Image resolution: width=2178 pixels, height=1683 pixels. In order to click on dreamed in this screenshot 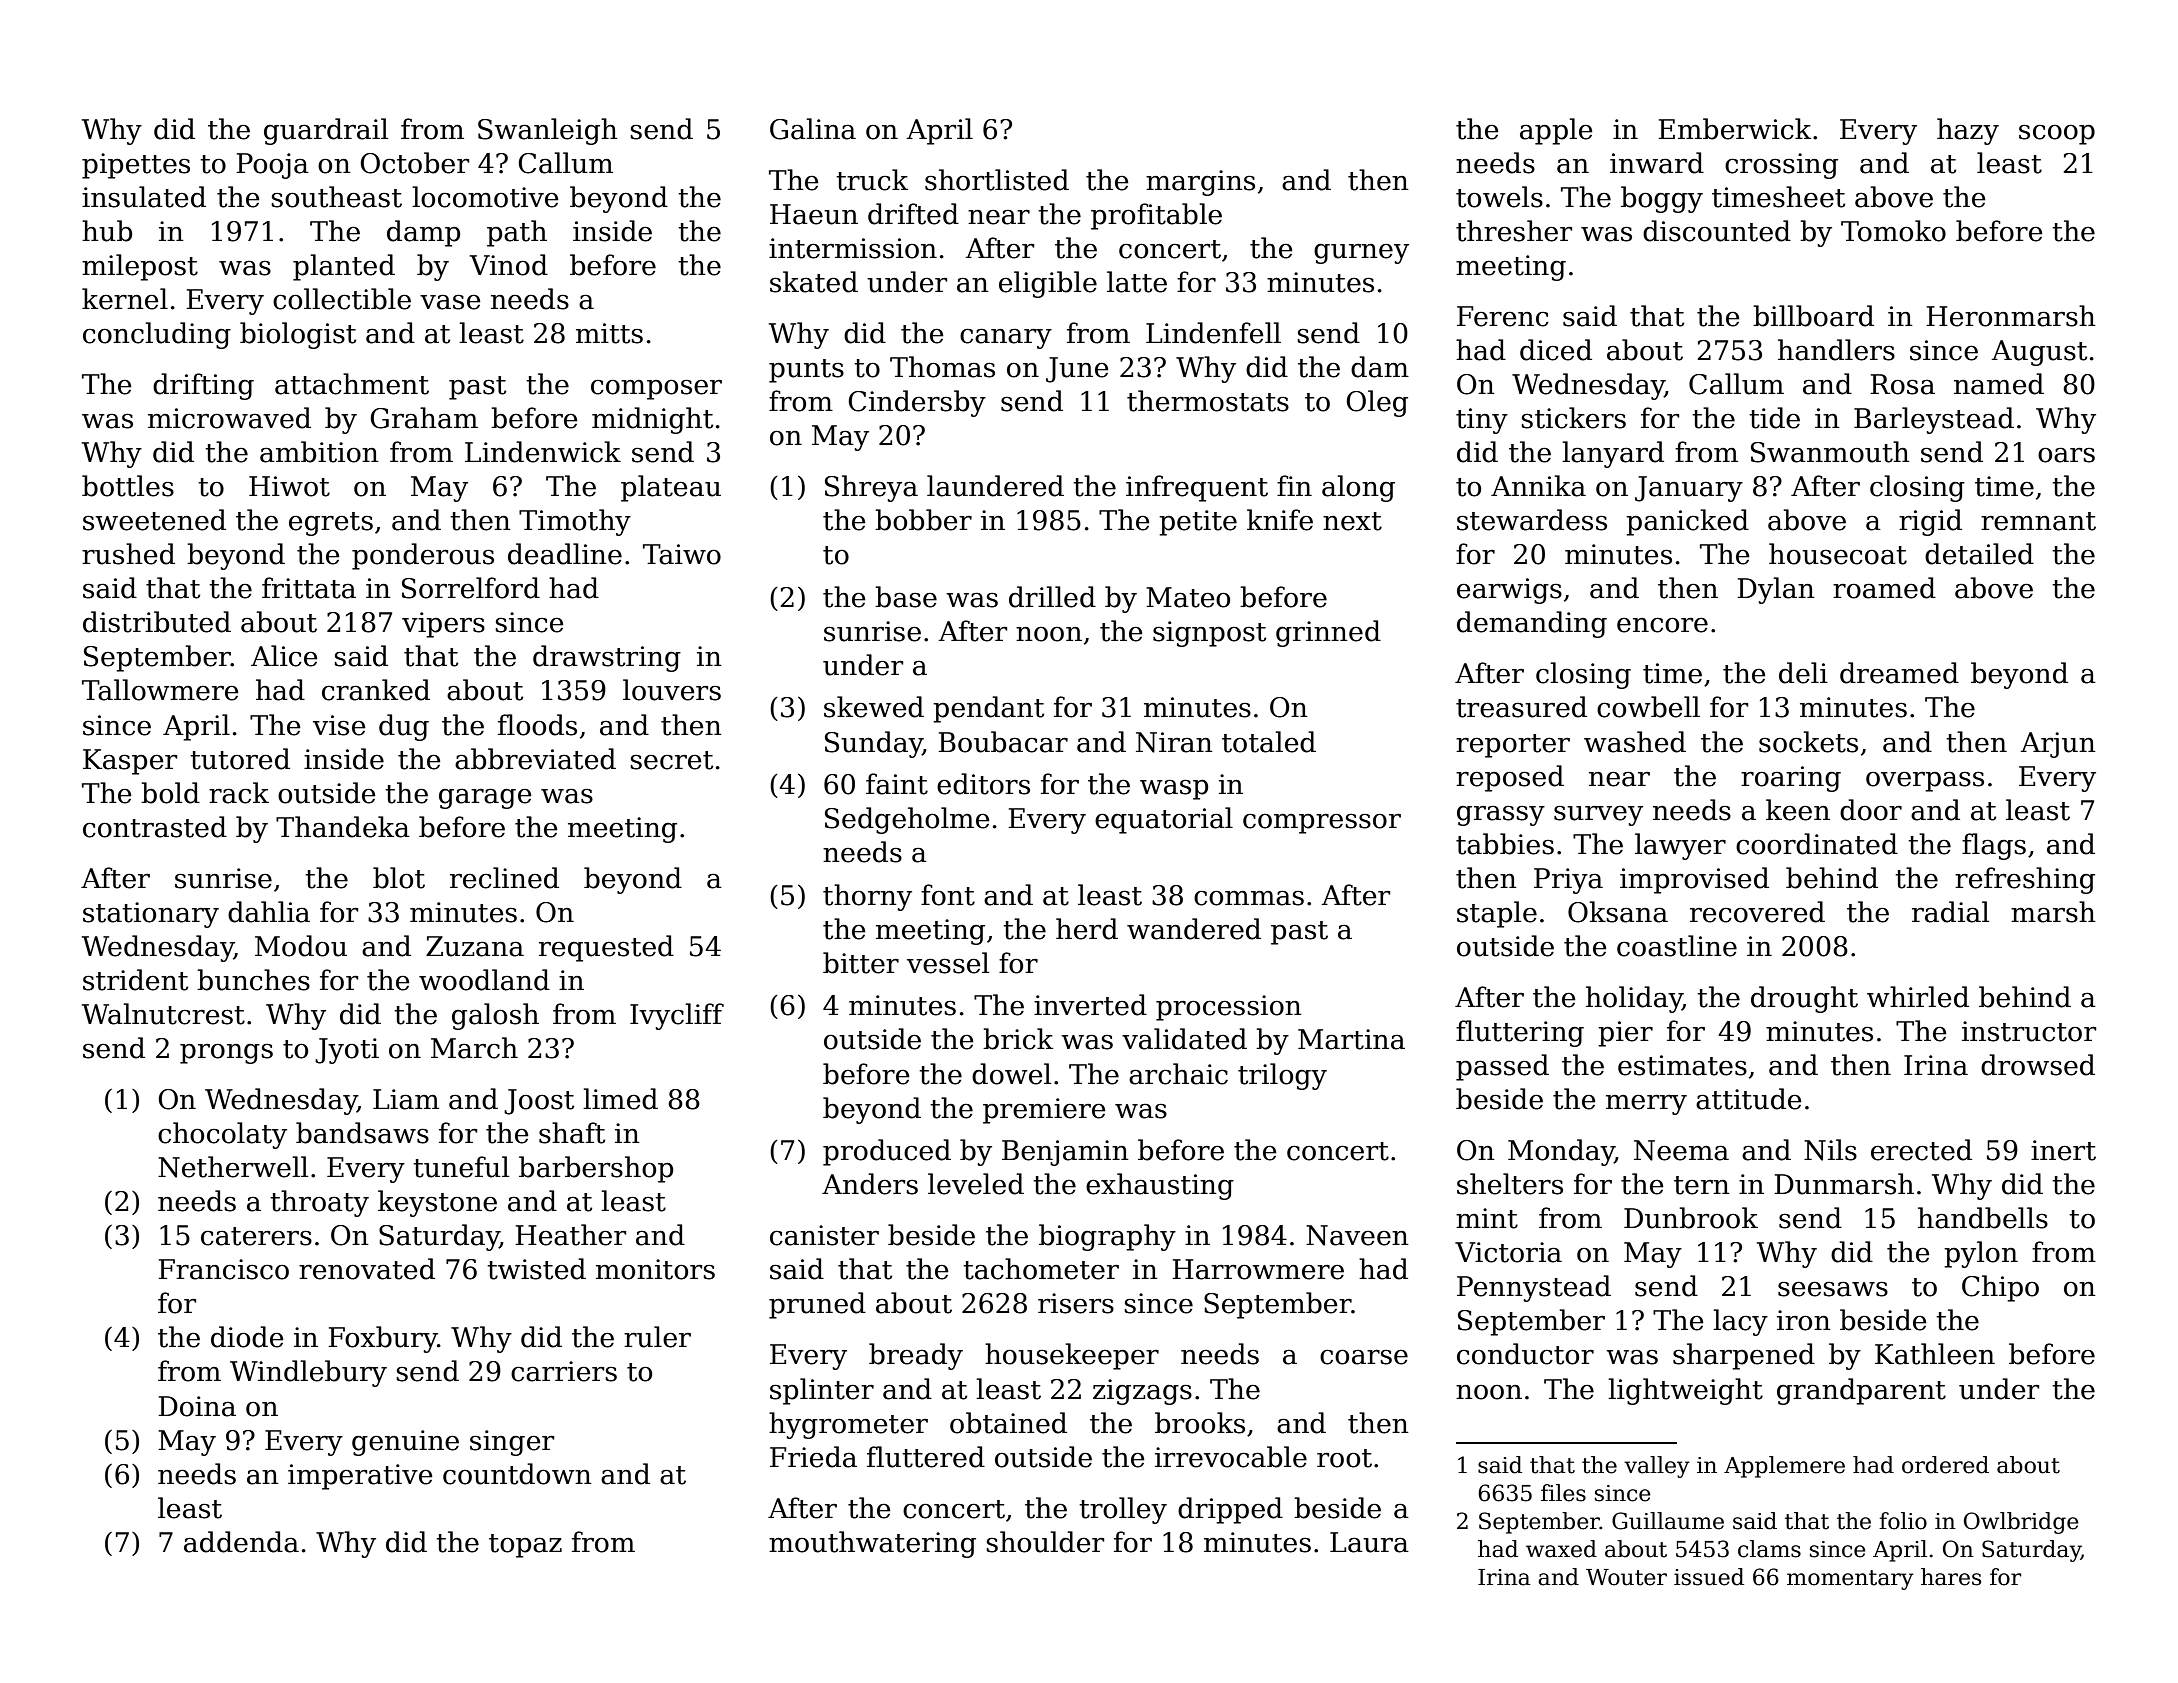, I will do `click(1899, 673)`.
